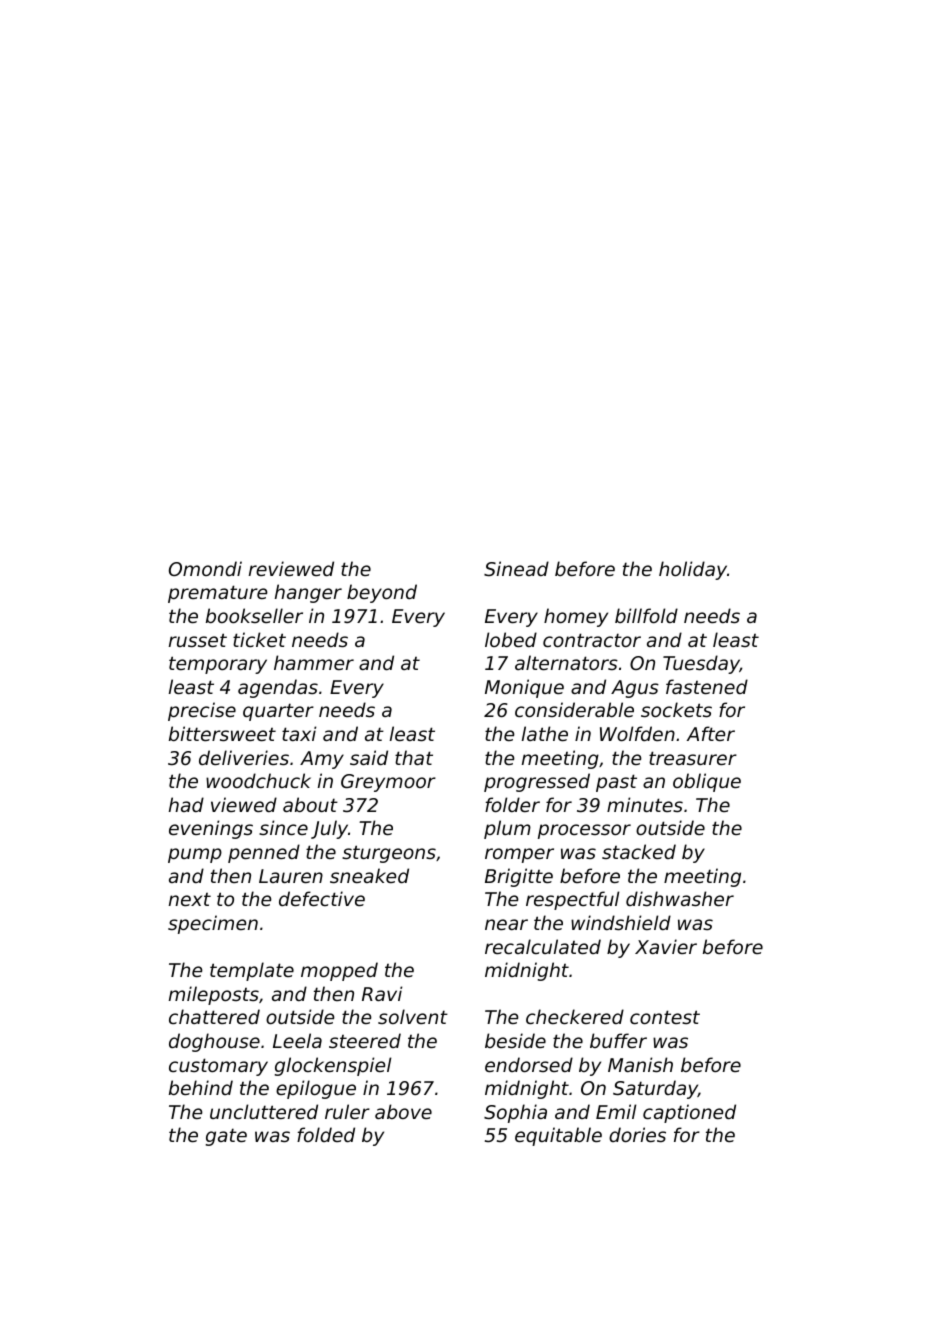 Image resolution: width=932 pixels, height=1323 pixels. Describe the element at coordinates (198, 640) in the screenshot. I see `russet` at that location.
